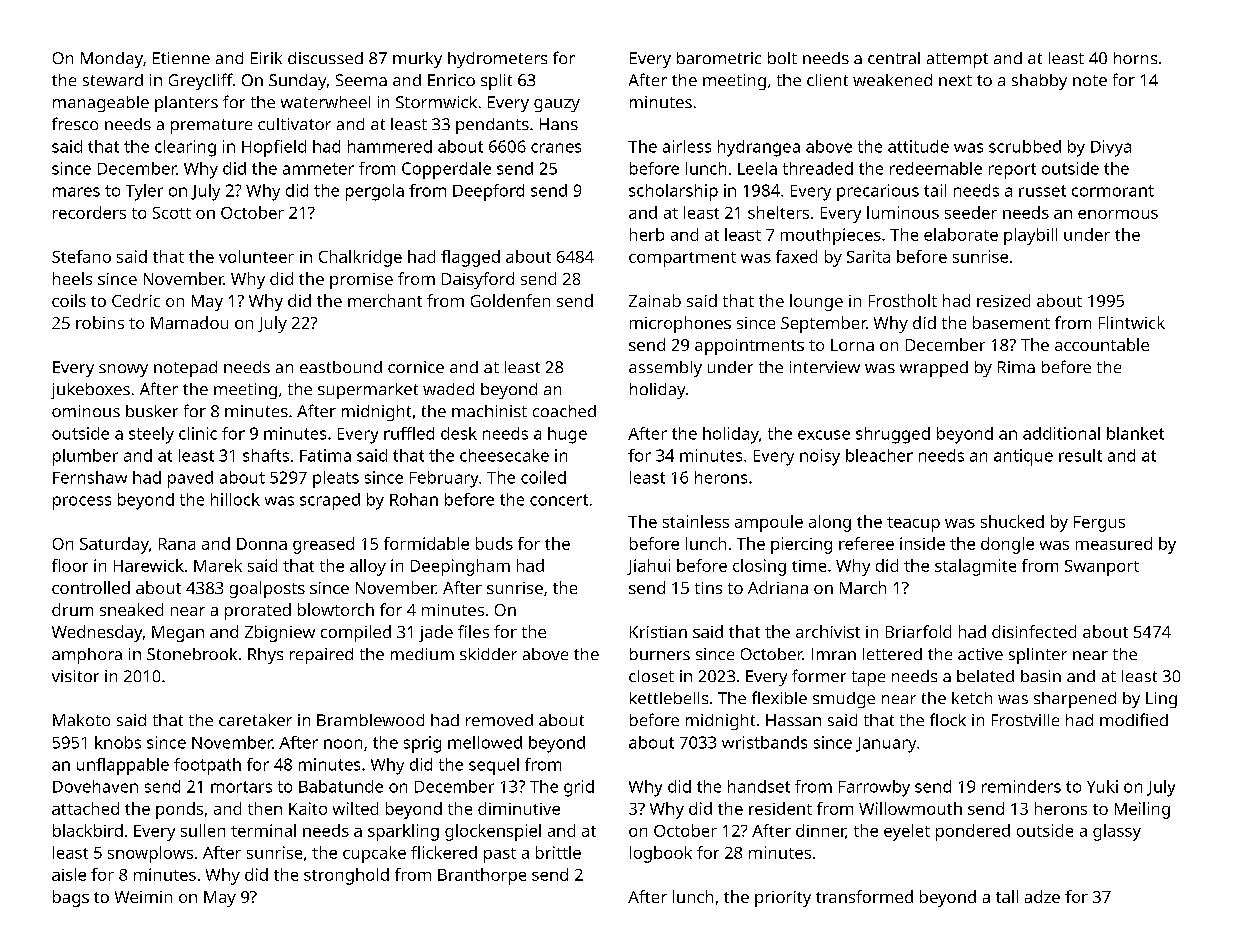 This screenshot has height=952, width=1233. I want to click on barometric, so click(719, 58).
